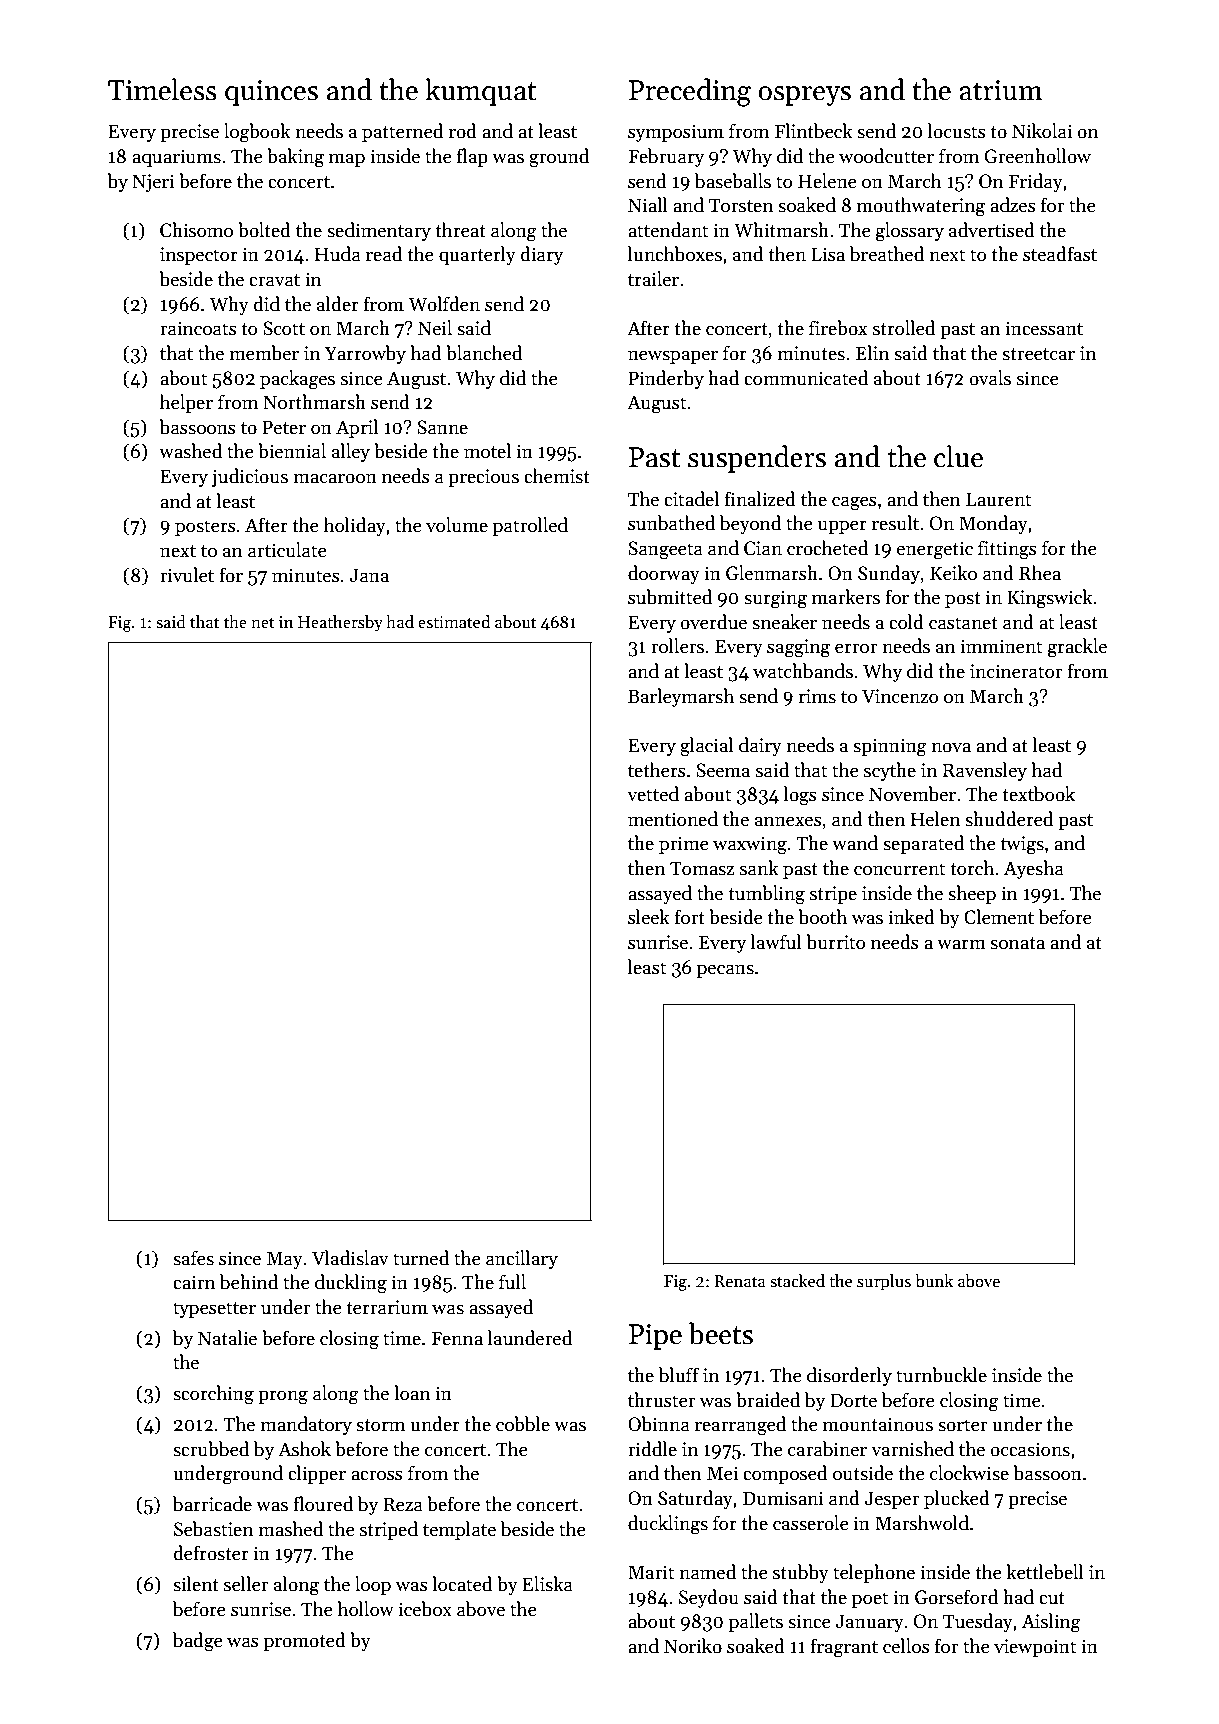 The height and width of the screenshot is (1724, 1219). What do you see at coordinates (283, 1397) in the screenshot?
I see `prong` at bounding box center [283, 1397].
